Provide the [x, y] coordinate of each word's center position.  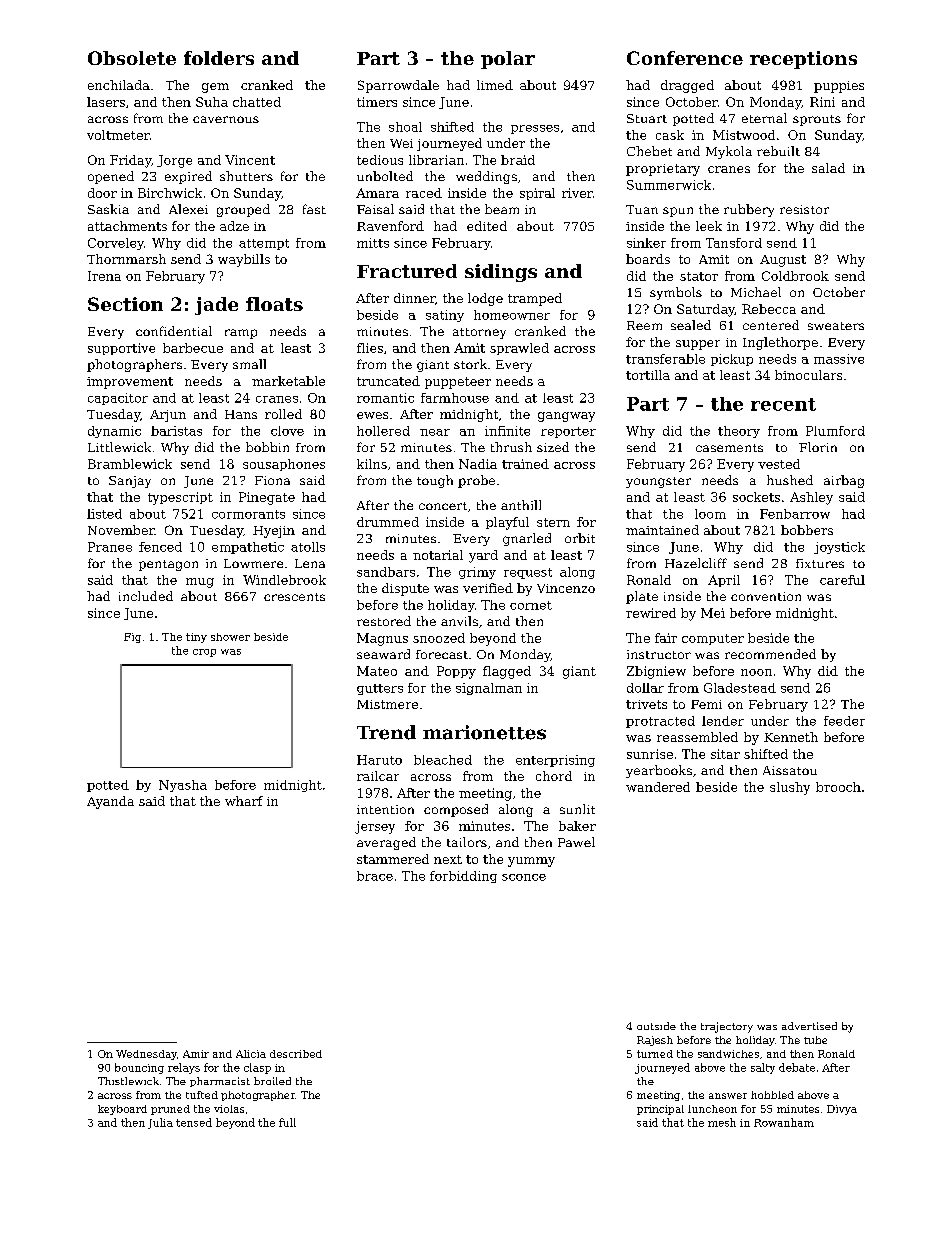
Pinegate [267, 498]
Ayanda [110, 802]
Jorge [174, 161]
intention [385, 809]
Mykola [729, 152]
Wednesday [146, 1055]
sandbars [386, 572]
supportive [121, 349]
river [577, 193]
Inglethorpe [780, 343]
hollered [383, 431]
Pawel [576, 842]
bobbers [807, 530]
